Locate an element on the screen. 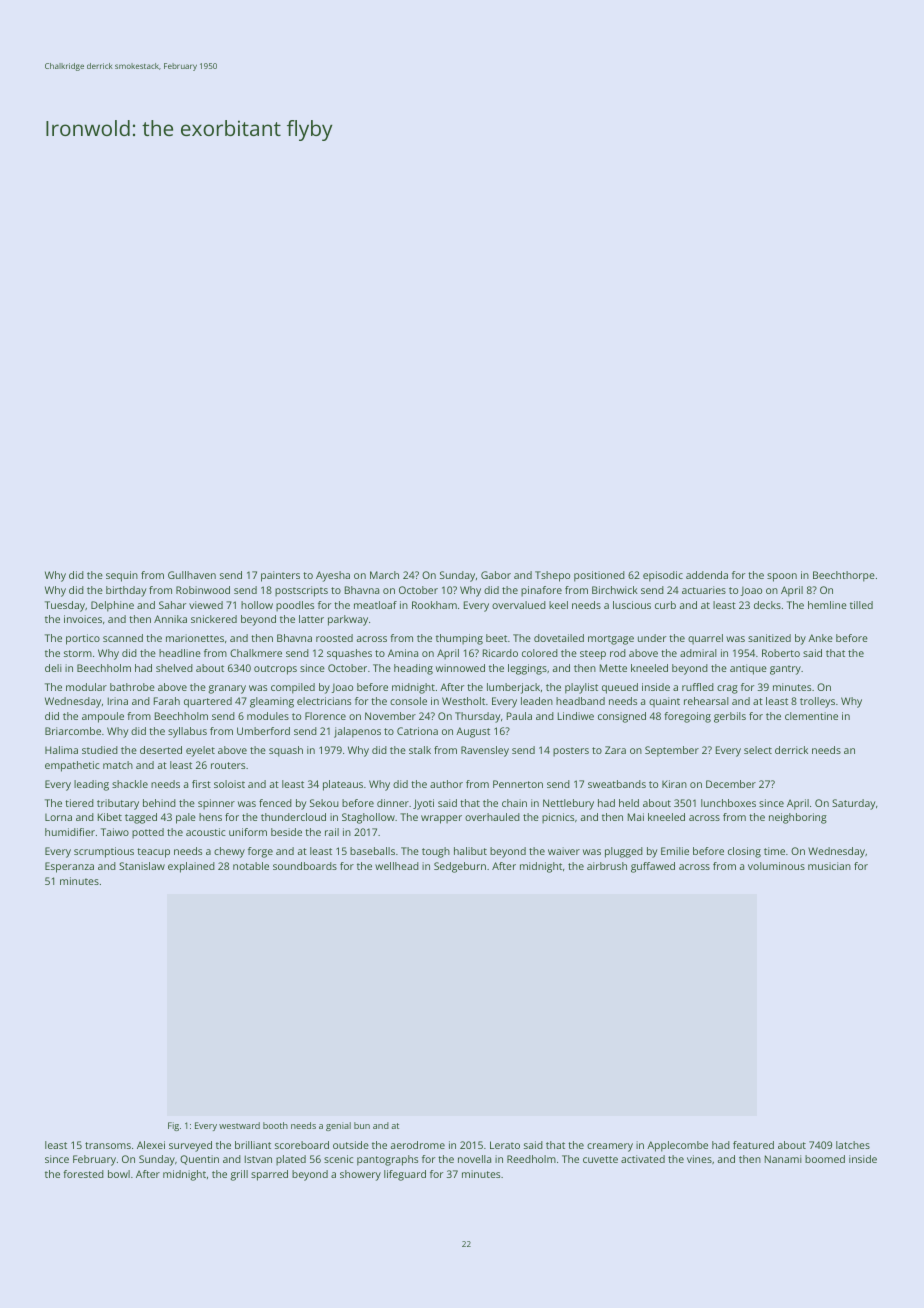 The height and width of the screenshot is (1308, 924). trolleys is located at coordinates (817, 702).
